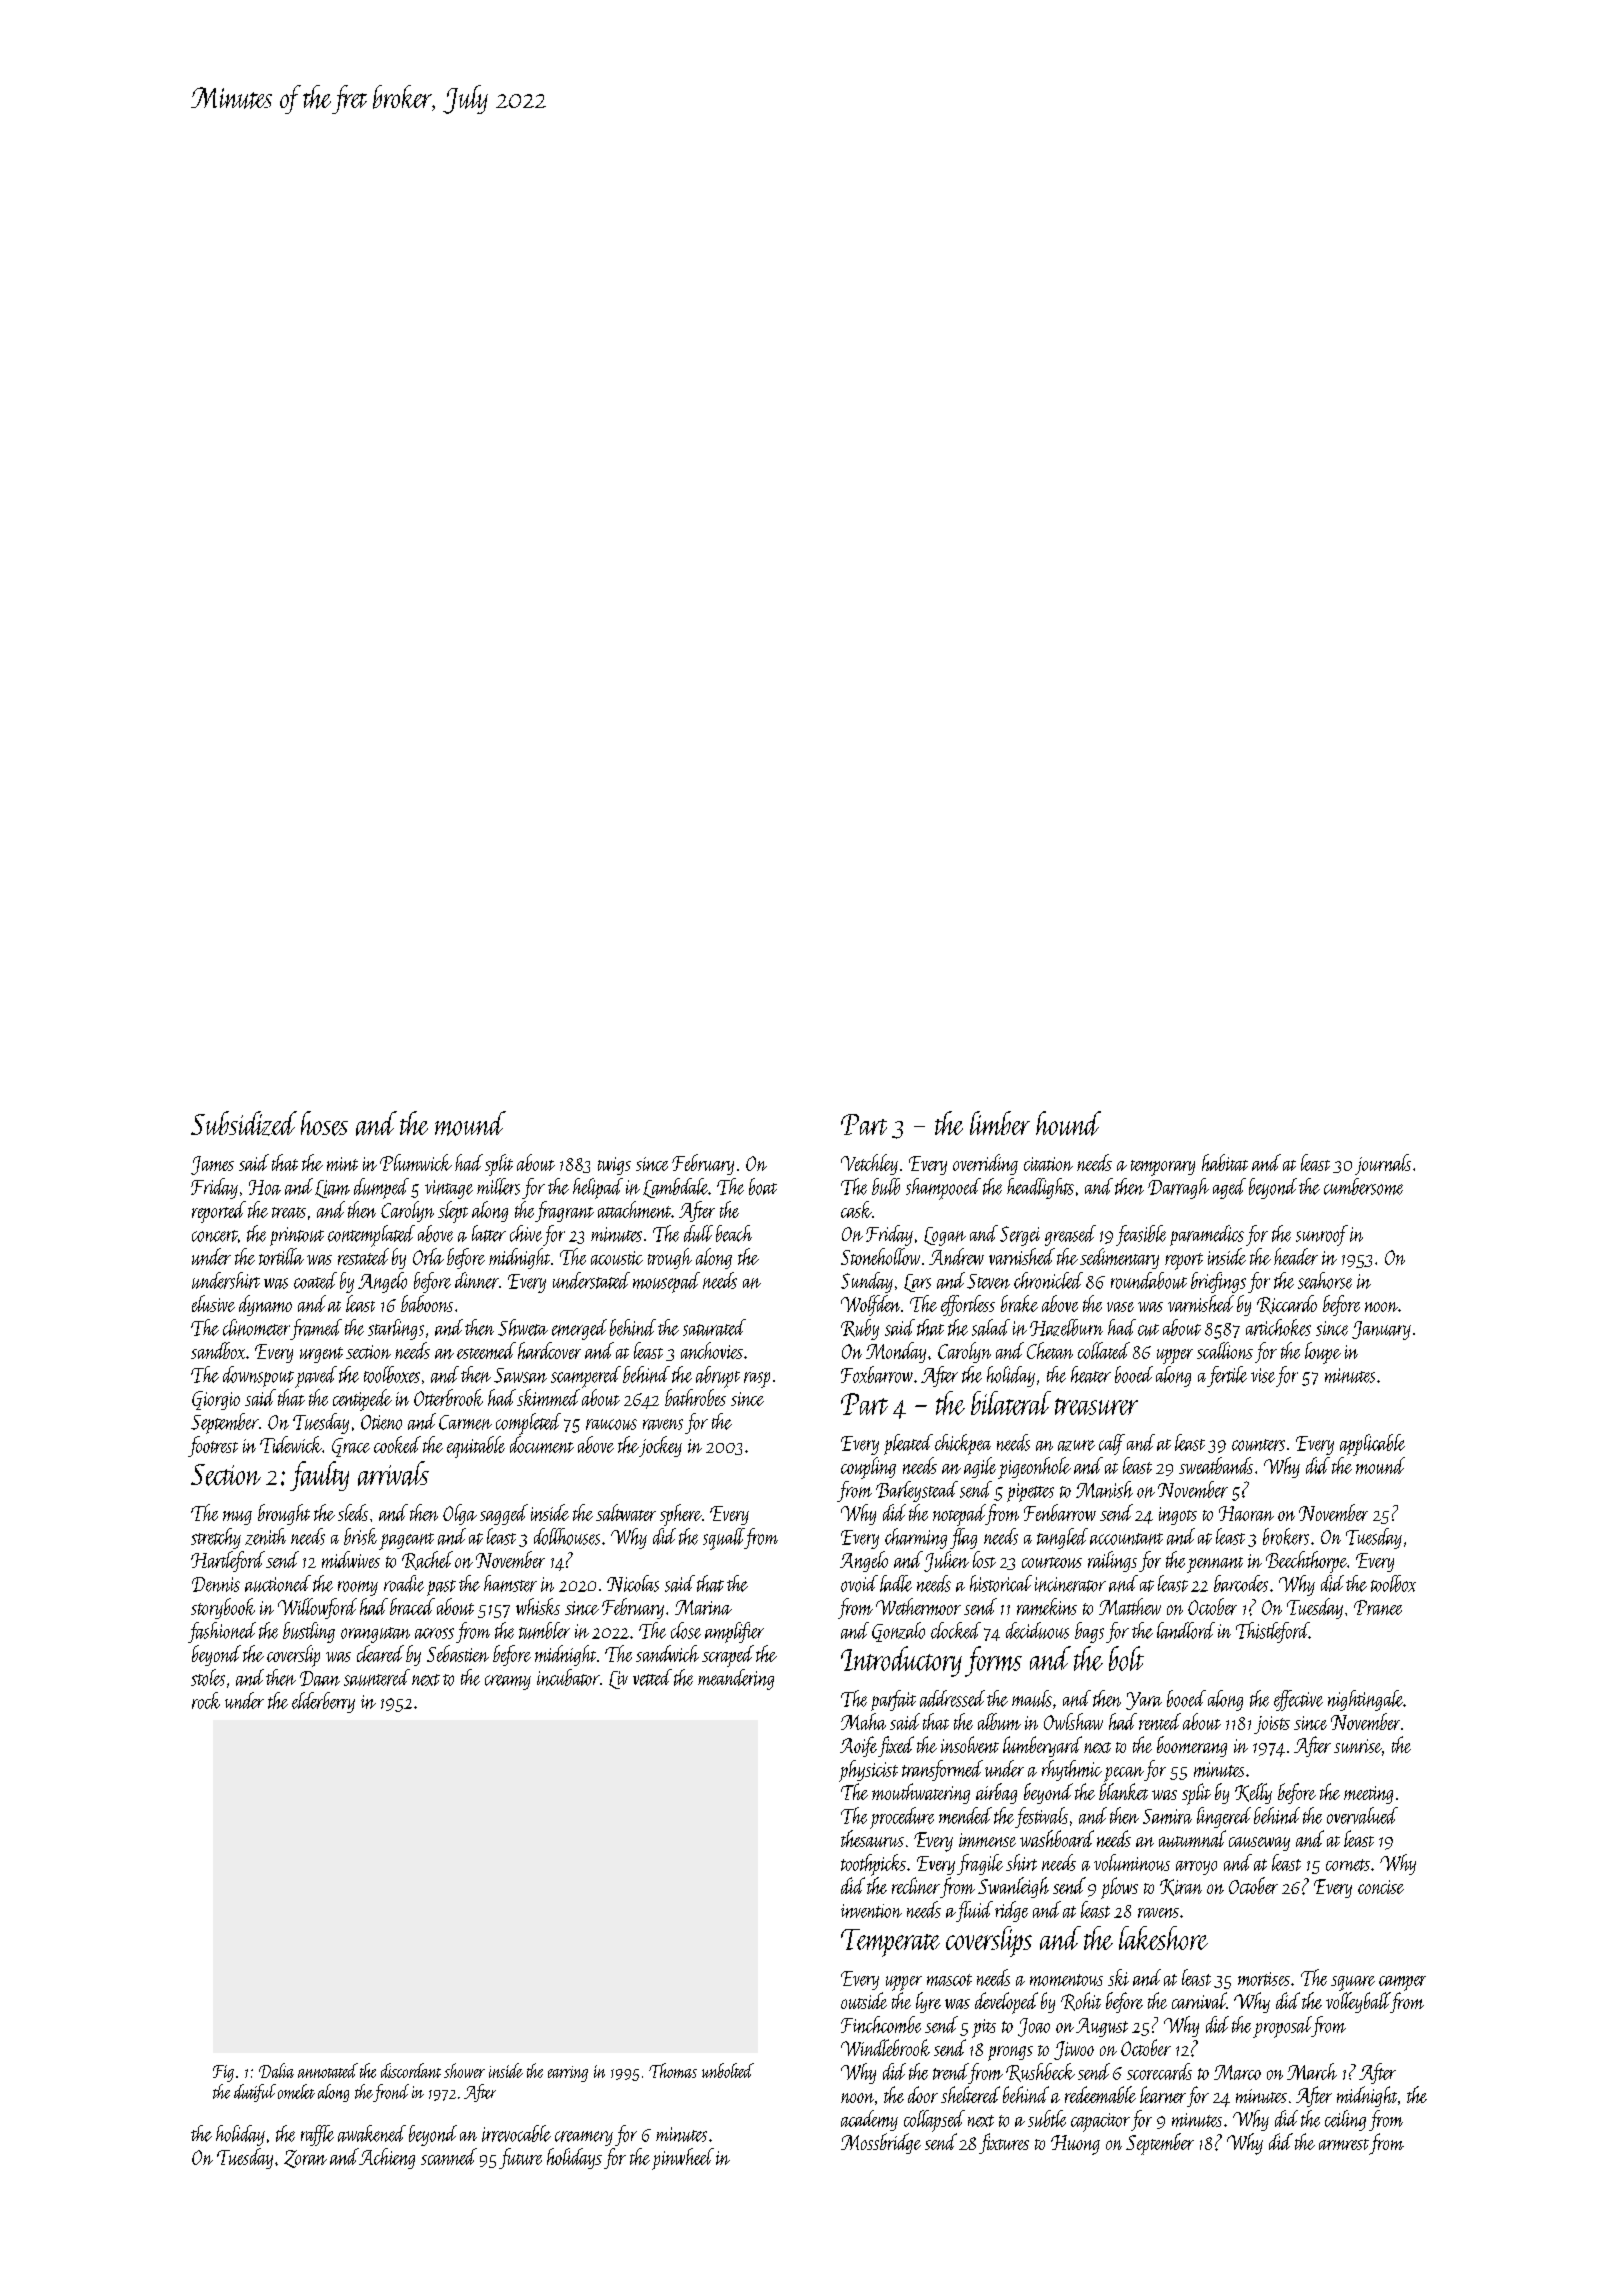 The height and width of the screenshot is (2292, 1620). I want to click on elderberry, so click(323, 1702).
